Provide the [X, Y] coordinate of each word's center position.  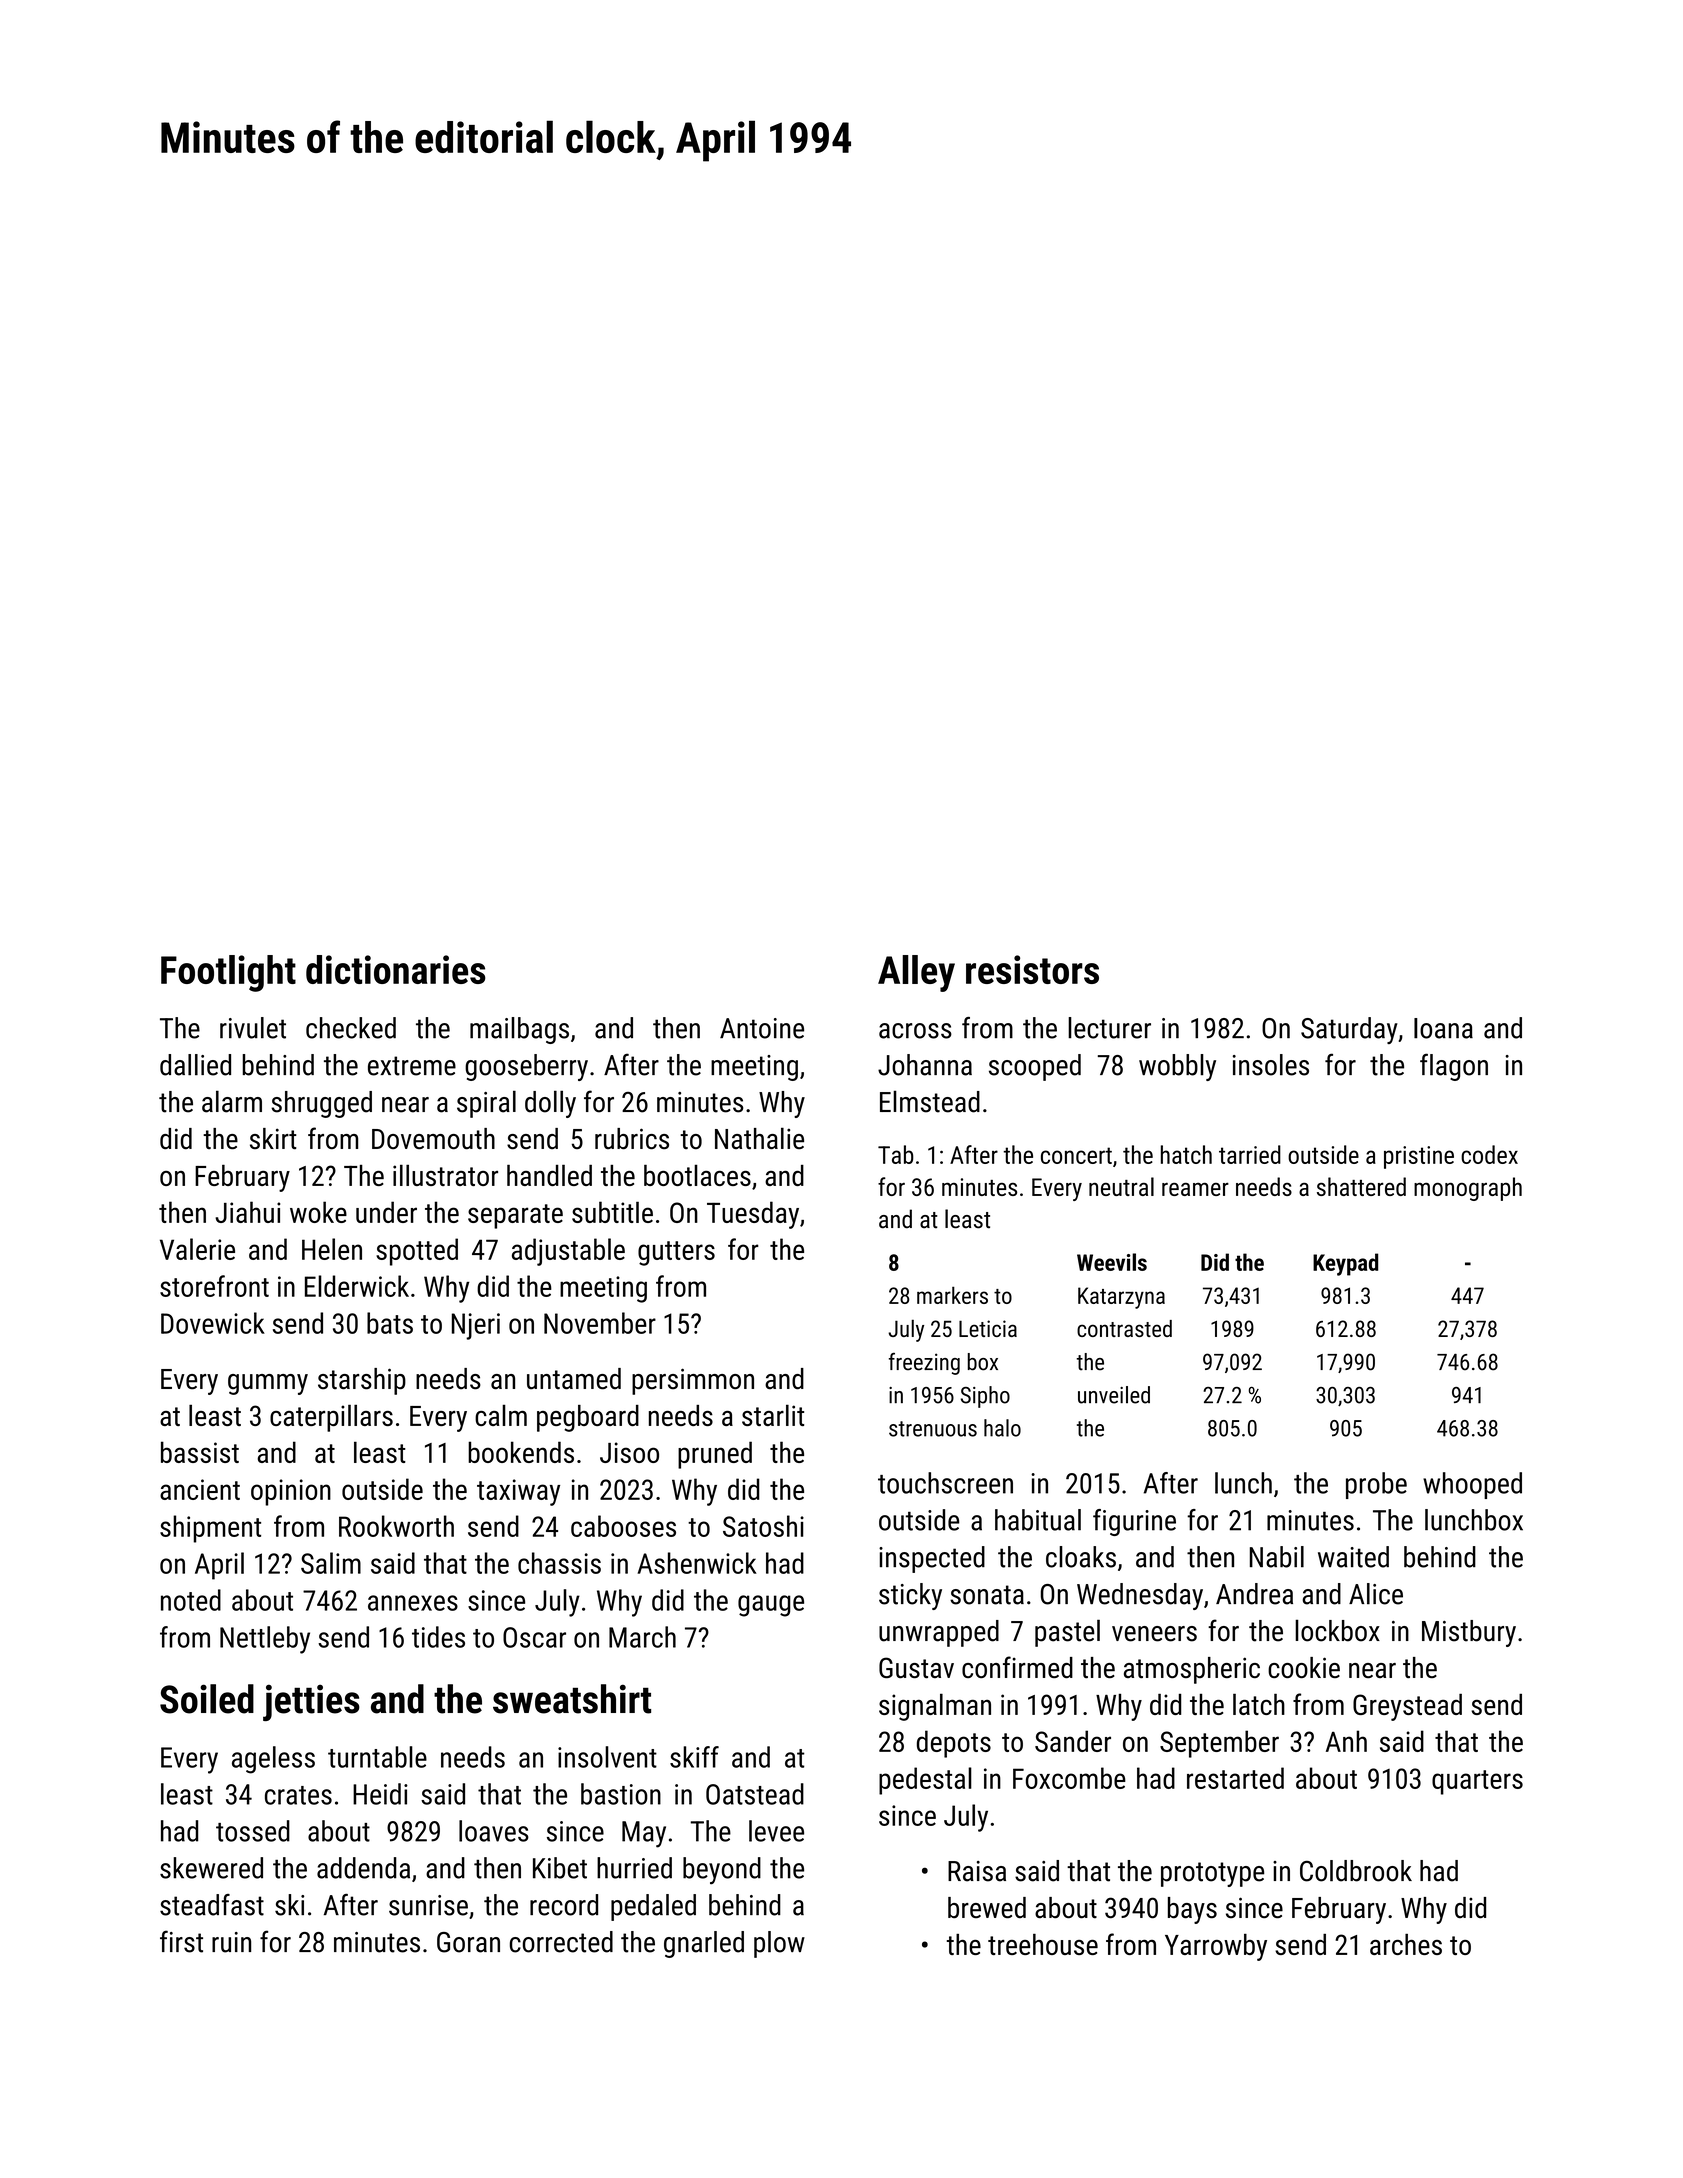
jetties [311, 1702]
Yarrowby [1216, 1947]
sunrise [428, 1905]
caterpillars [331, 1418]
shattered [1361, 1186]
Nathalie [759, 1138]
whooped [1472, 1485]
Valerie [197, 1249]
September [1219, 1744]
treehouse [1043, 1944]
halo [1002, 1428]
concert [1076, 1155]
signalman [935, 1707]
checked [351, 1028]
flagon [1454, 1067]
